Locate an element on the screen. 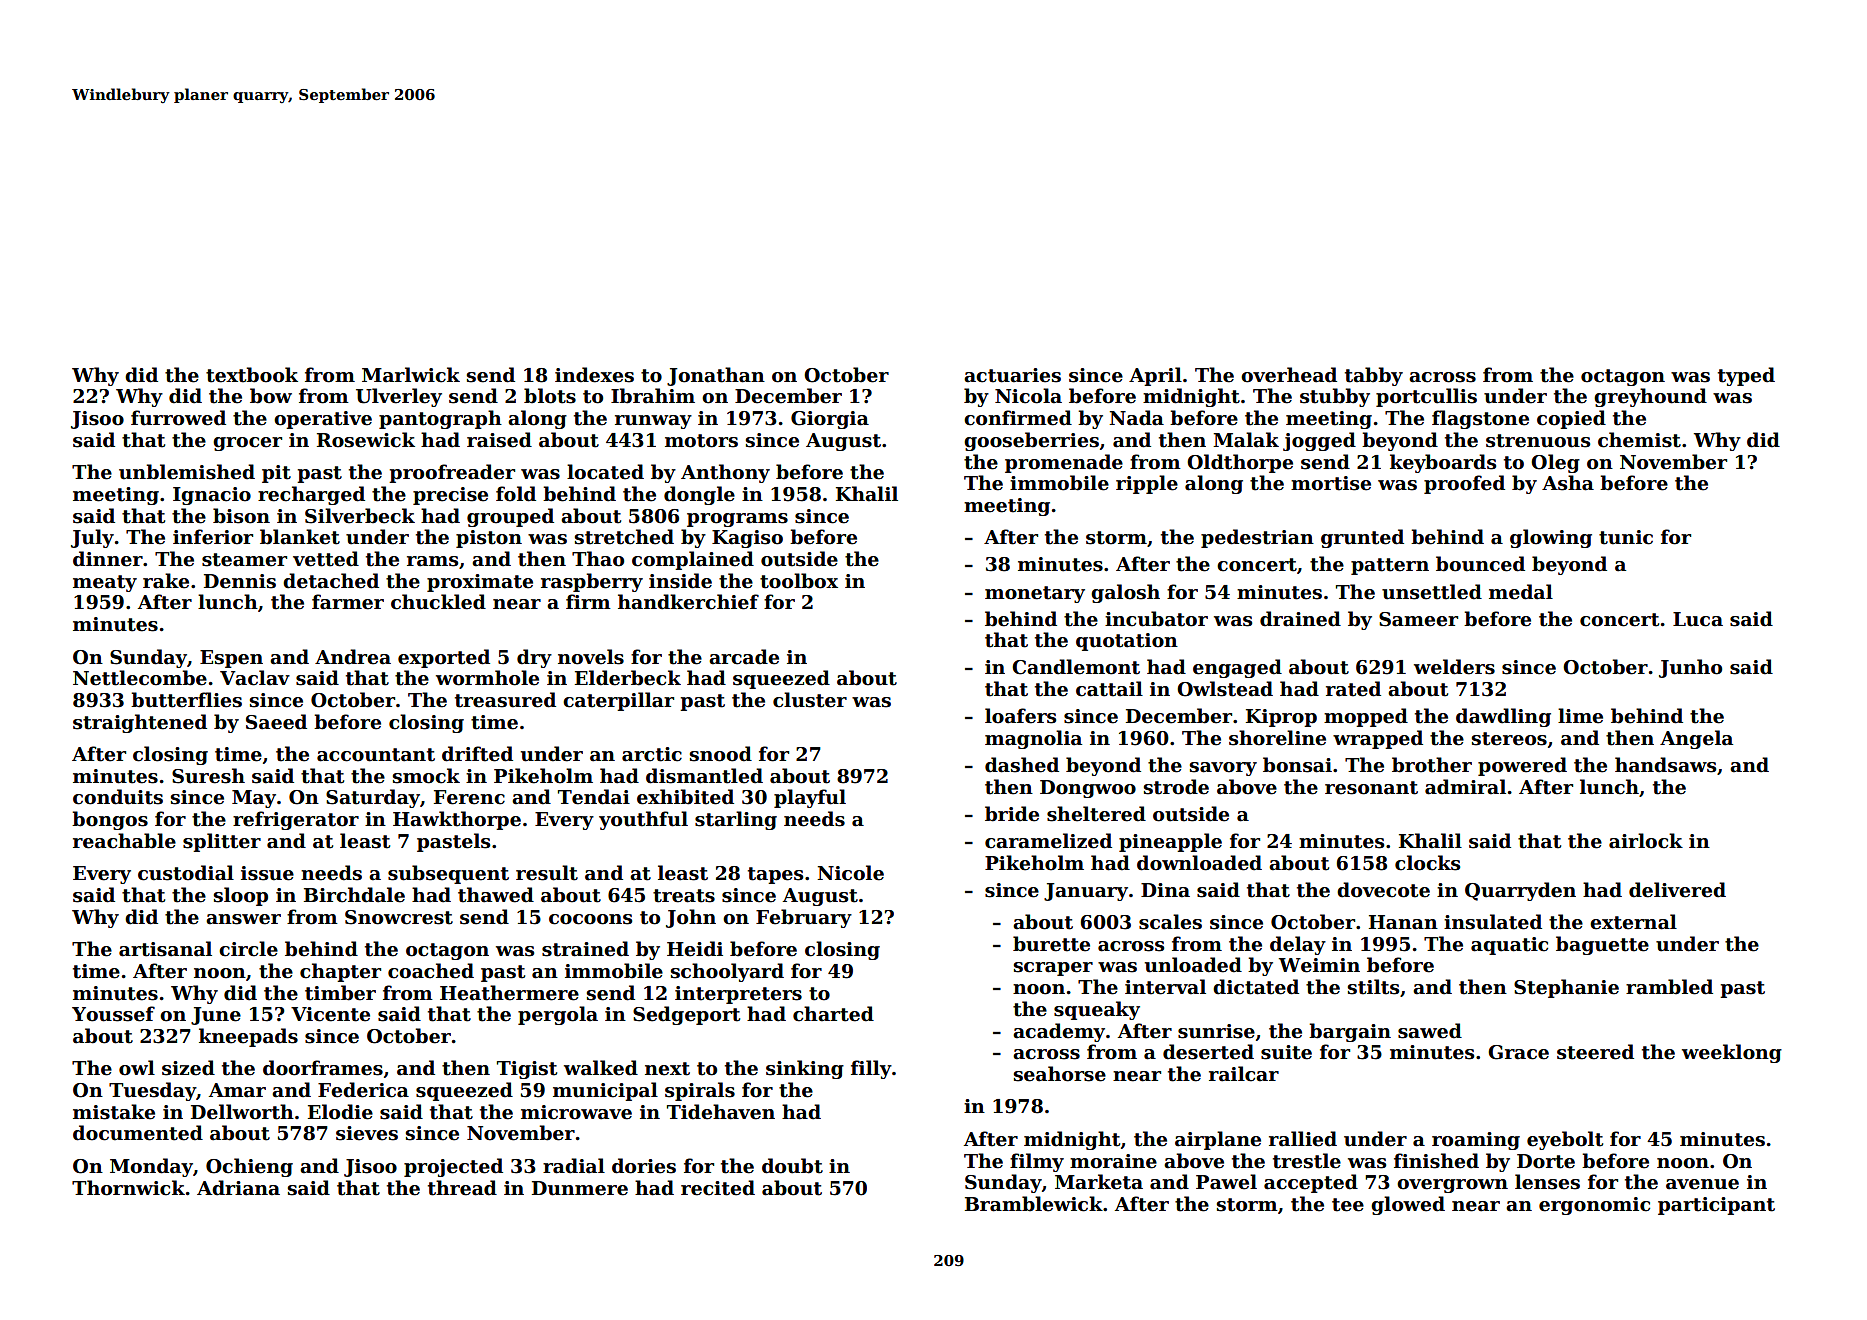 This screenshot has height=1320, width=1867. arcade is located at coordinates (744, 657).
